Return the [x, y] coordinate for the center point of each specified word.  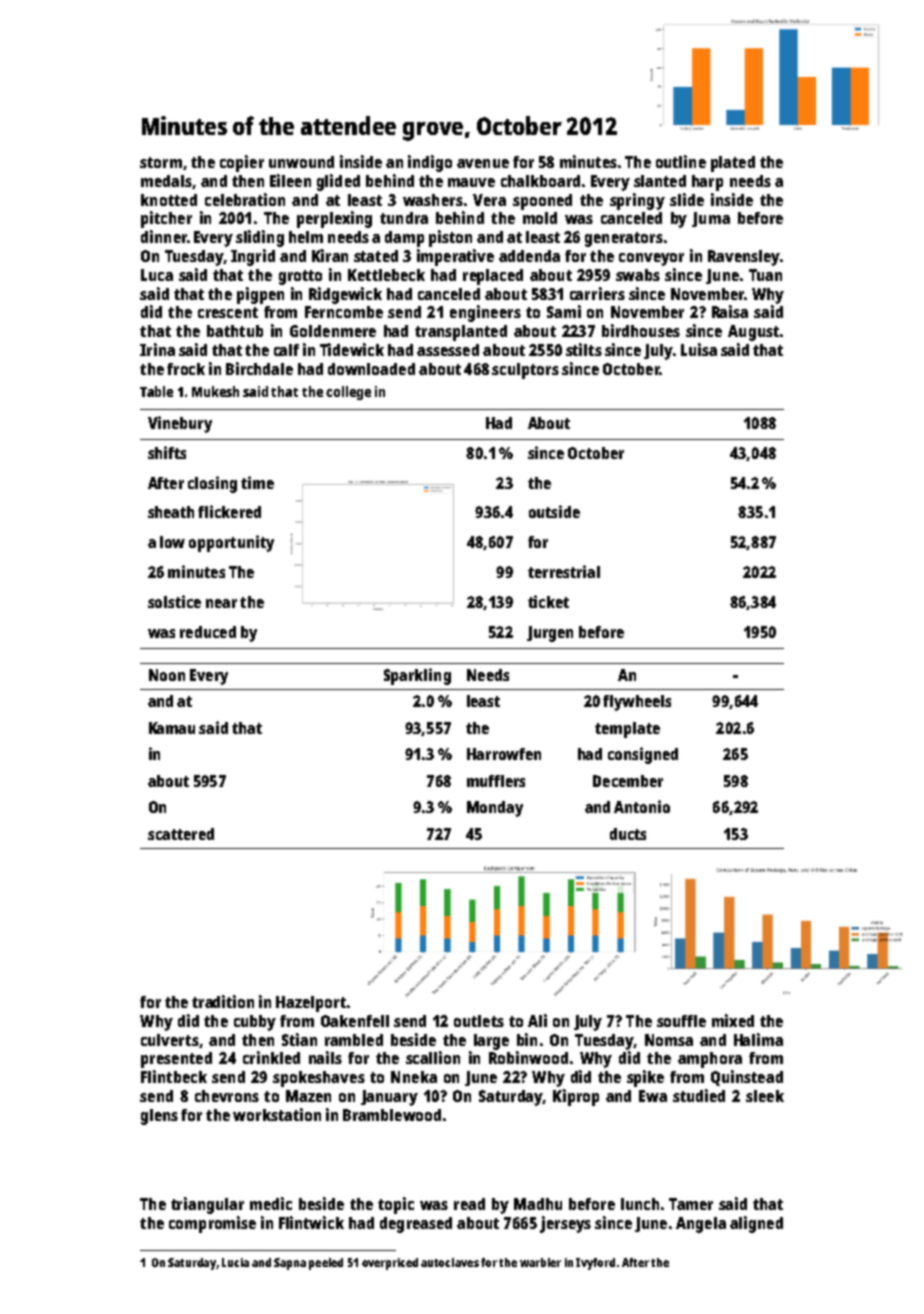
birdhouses [641, 330]
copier [242, 163]
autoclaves [450, 1262]
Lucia [235, 1262]
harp [707, 183]
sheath [171, 512]
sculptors [525, 371]
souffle [681, 1021]
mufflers [496, 781]
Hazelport [311, 1004]
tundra [404, 218]
